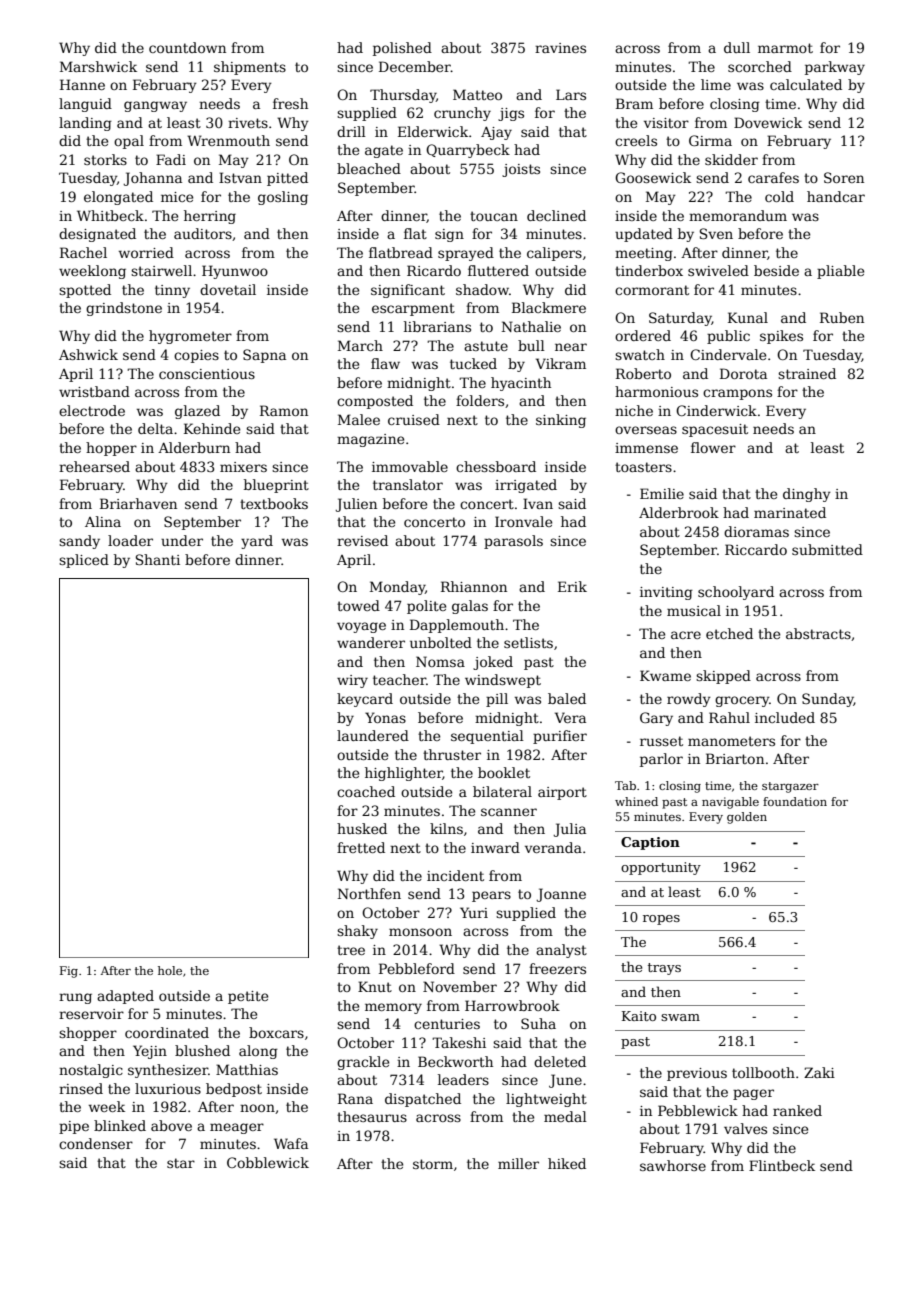 Image resolution: width=924 pixels, height=1308 pixels. Describe the element at coordinates (69, 972) in the screenshot. I see `Fig` at that location.
